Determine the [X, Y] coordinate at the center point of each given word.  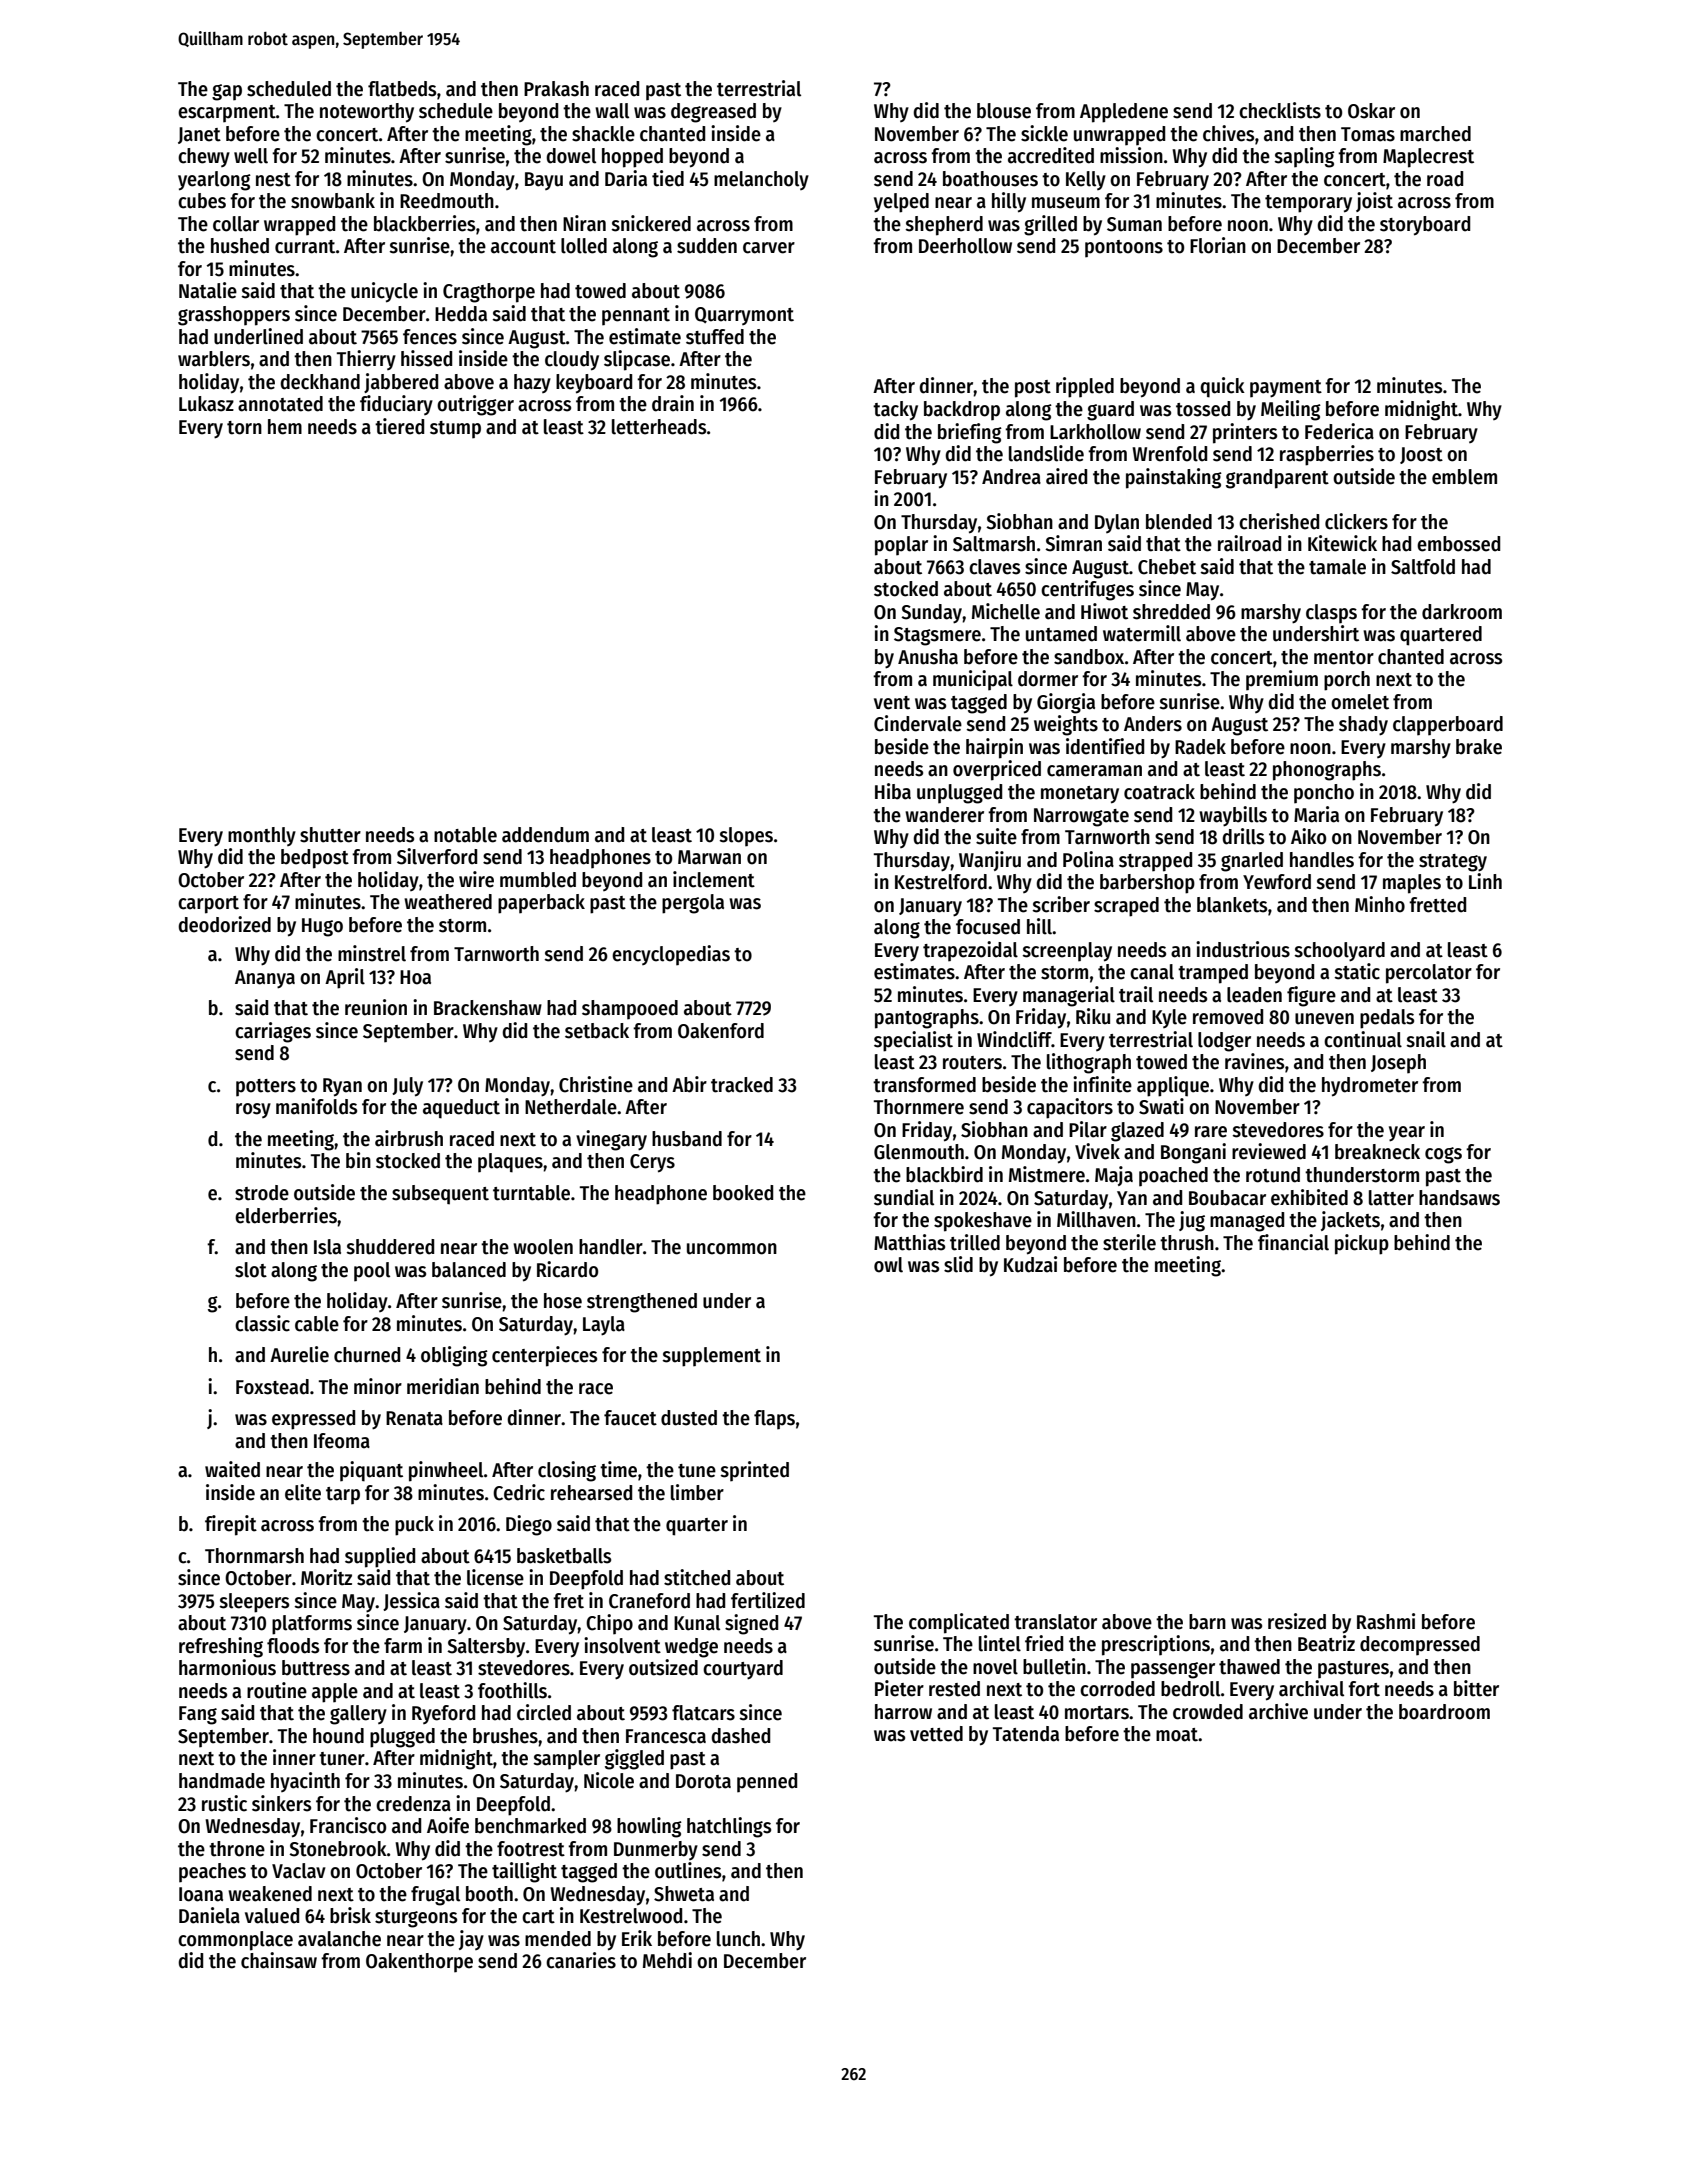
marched [1435, 134]
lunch [738, 1939]
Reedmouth [447, 201]
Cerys [652, 1163]
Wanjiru [990, 861]
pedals [1387, 1019]
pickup [1362, 1244]
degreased [713, 113]
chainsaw [279, 1960]
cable [317, 1324]
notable [465, 835]
